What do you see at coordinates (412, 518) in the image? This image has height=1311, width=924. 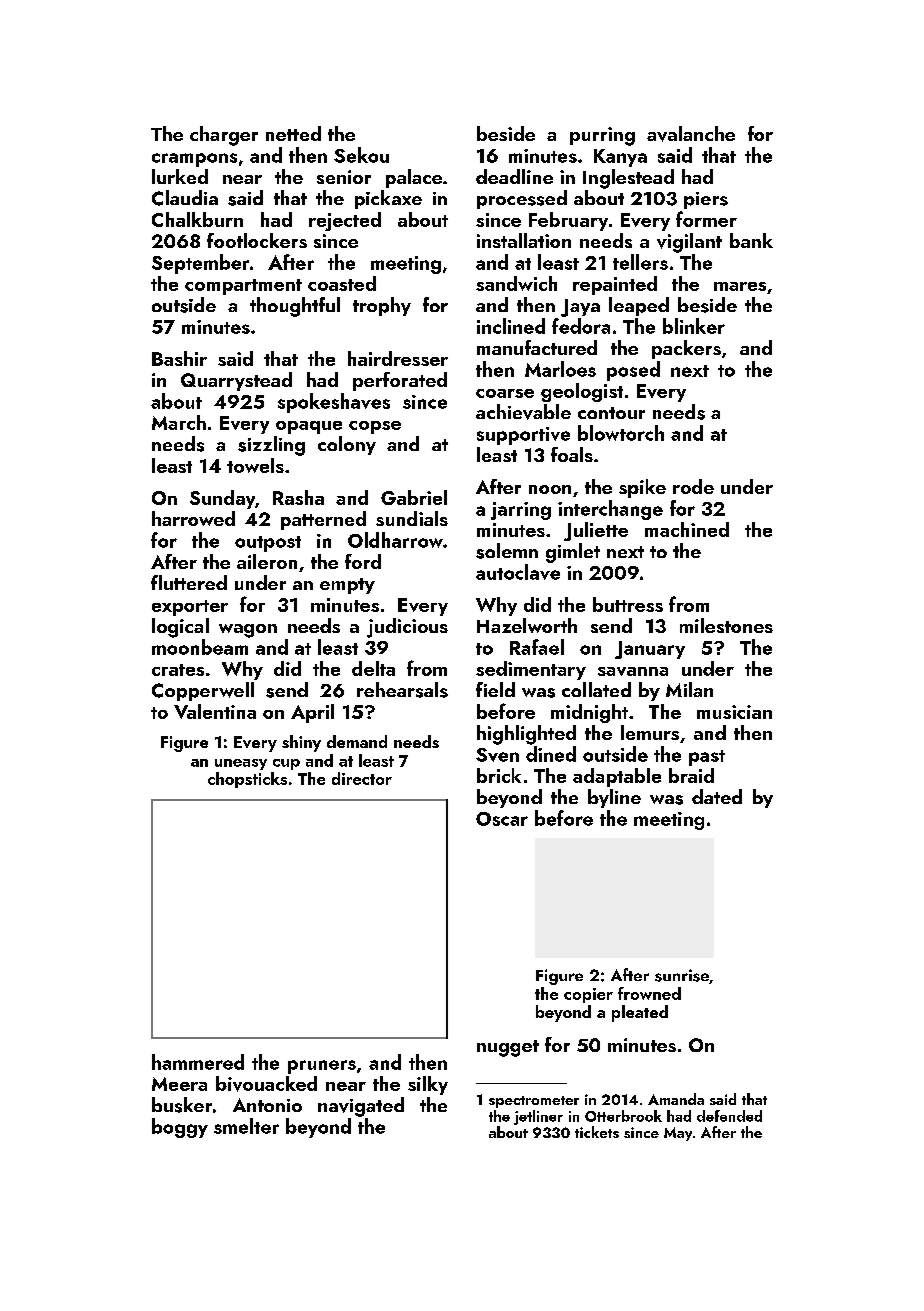 I see `sundials` at bounding box center [412, 518].
